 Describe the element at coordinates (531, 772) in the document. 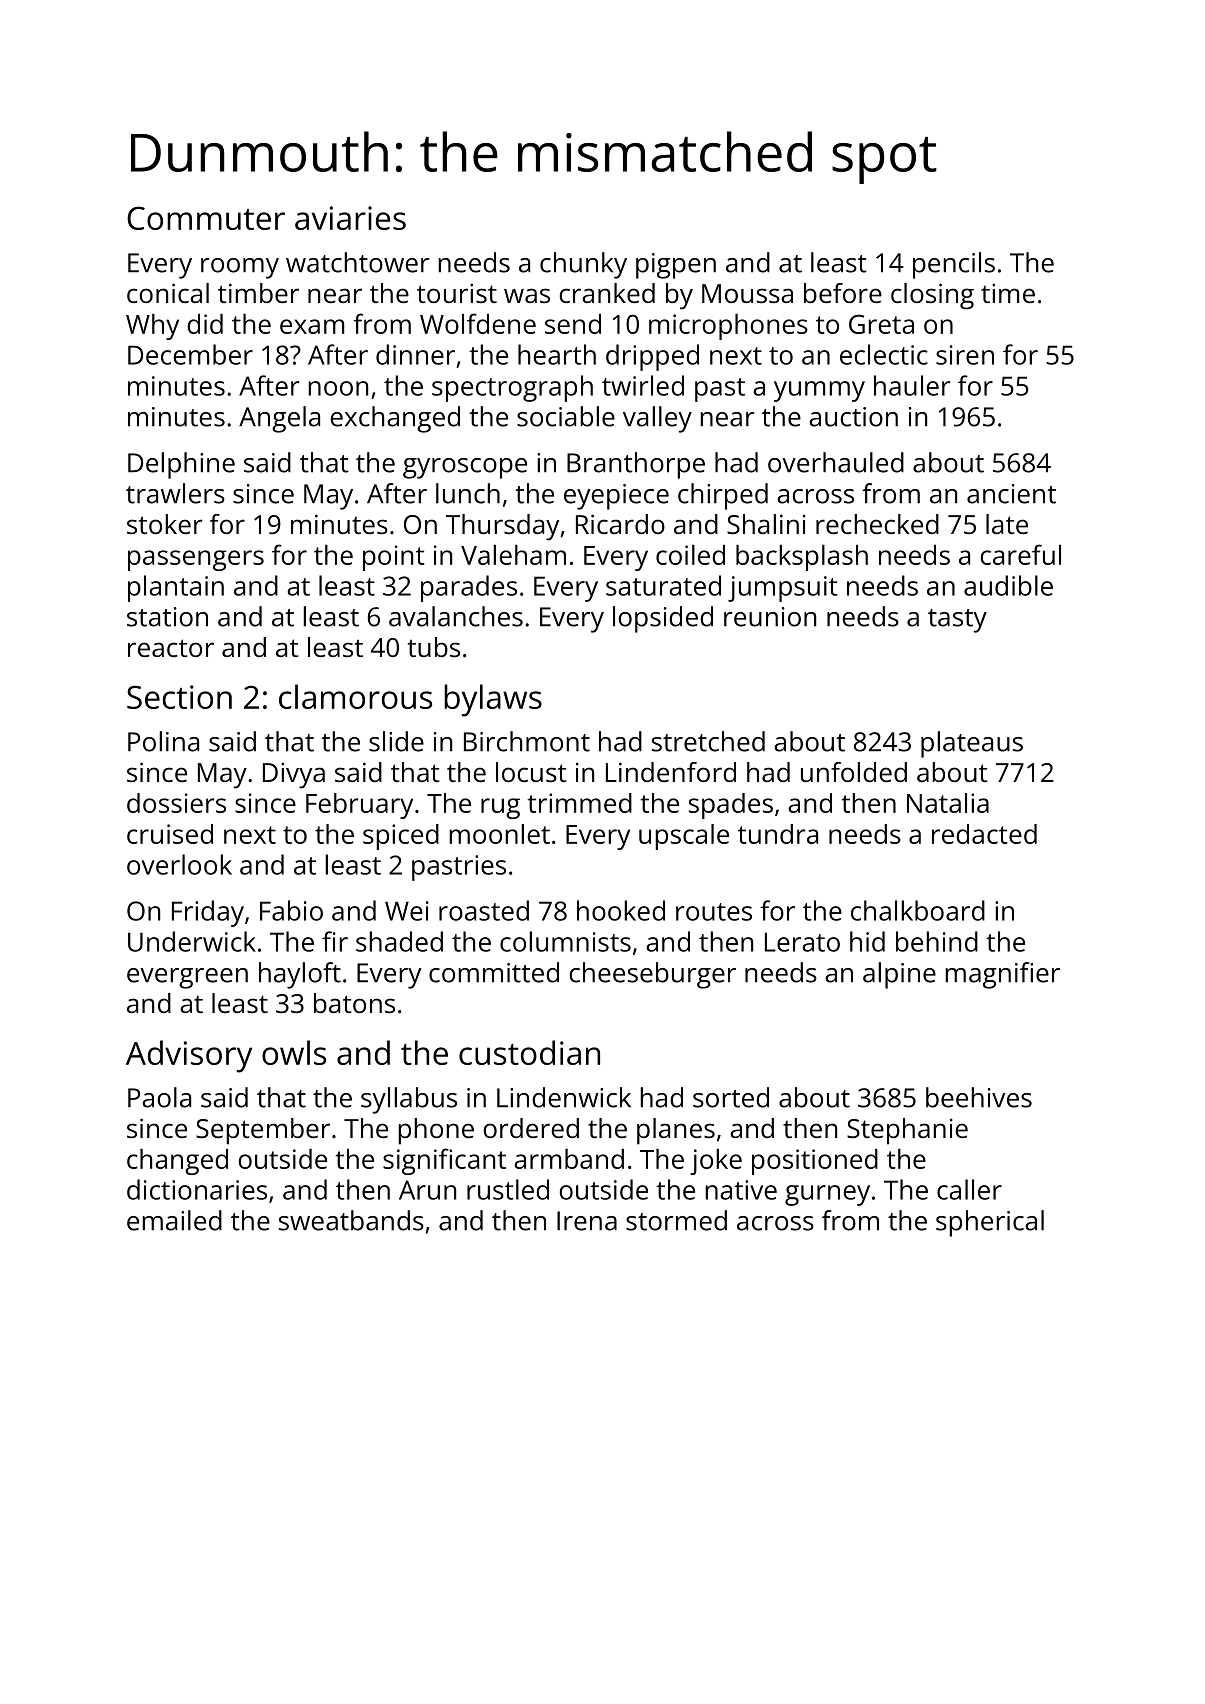

I see `locust` at that location.
